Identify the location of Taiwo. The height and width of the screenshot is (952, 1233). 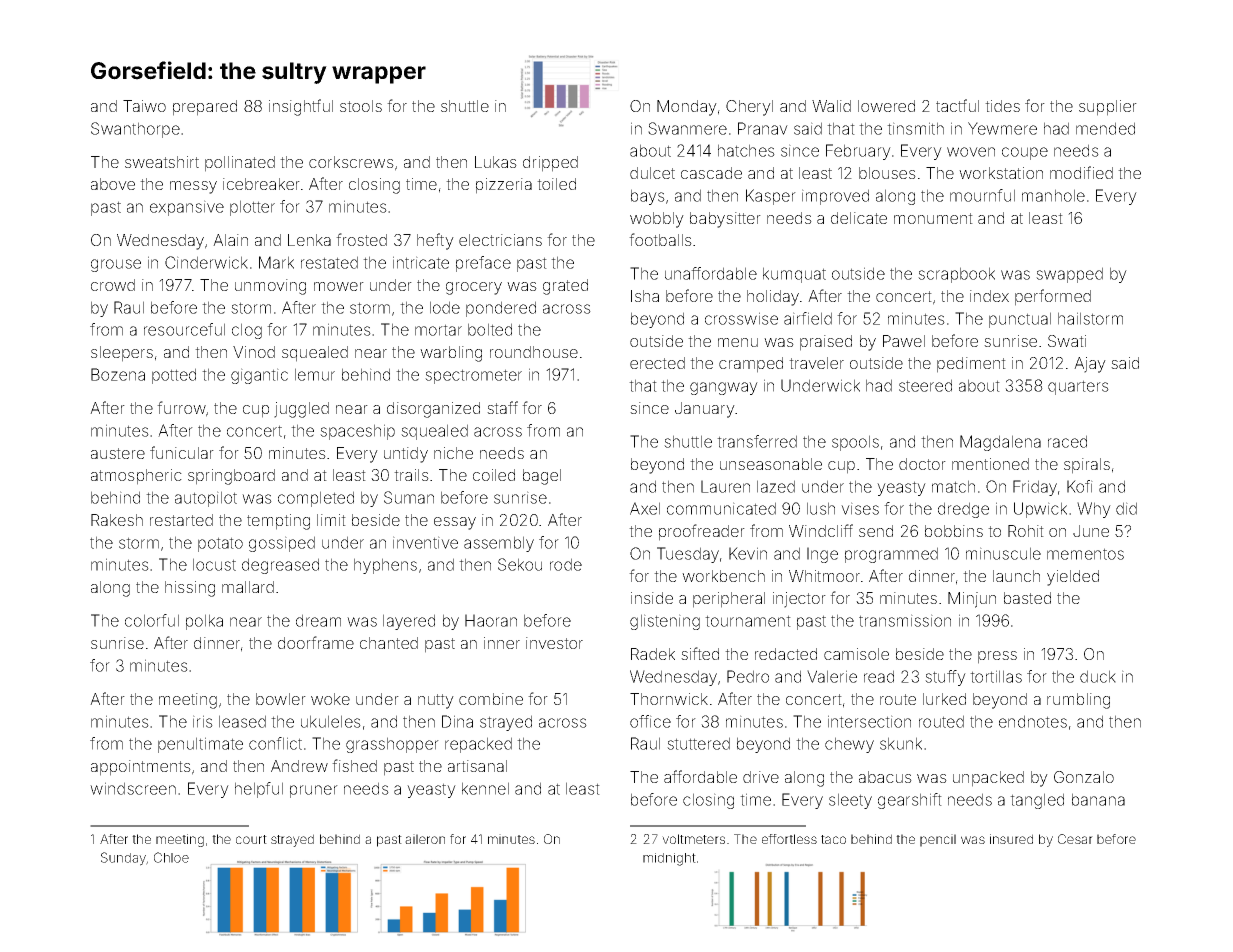
(144, 106).
